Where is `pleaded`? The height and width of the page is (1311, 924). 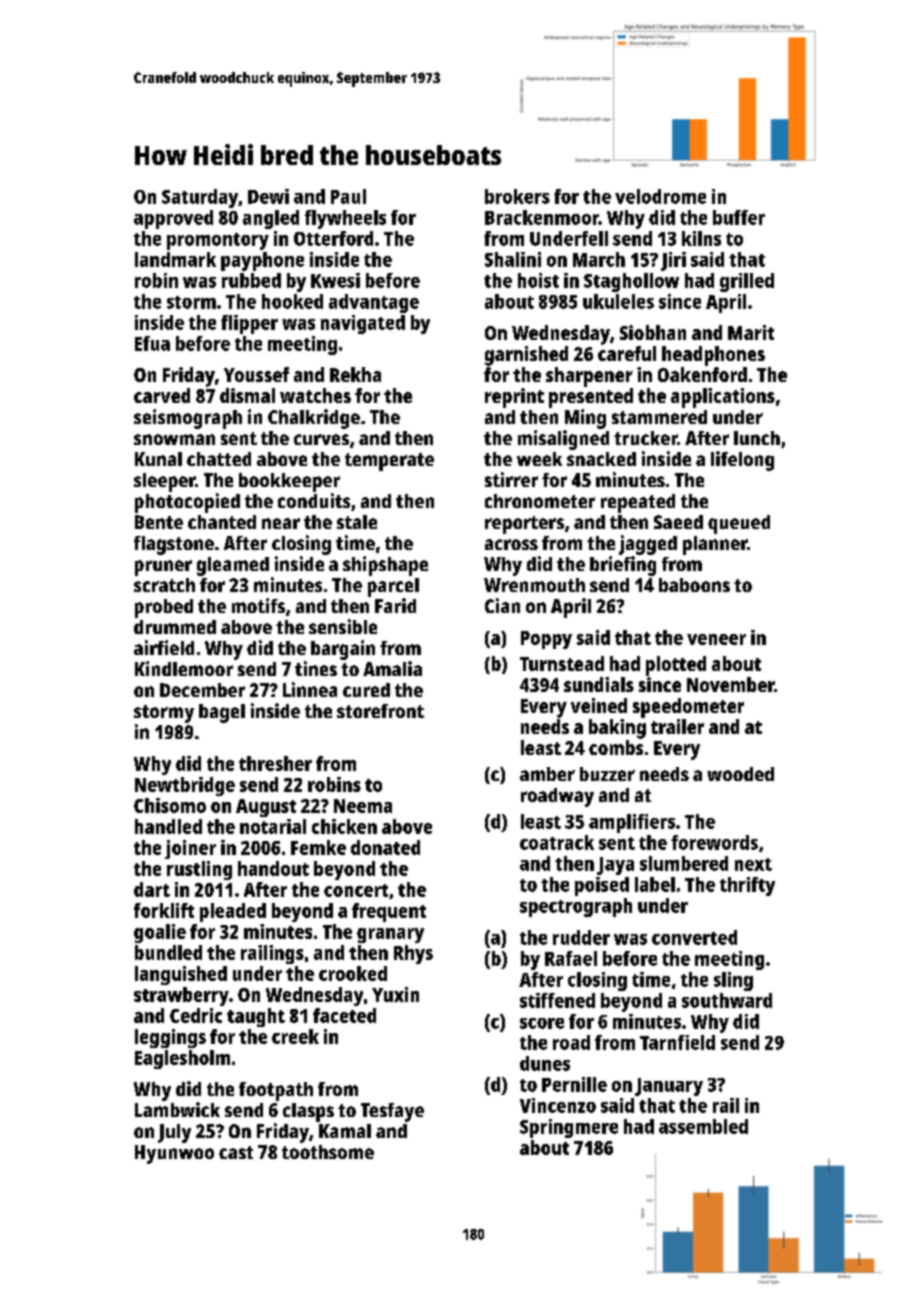
pleaded is located at coordinates (233, 912).
